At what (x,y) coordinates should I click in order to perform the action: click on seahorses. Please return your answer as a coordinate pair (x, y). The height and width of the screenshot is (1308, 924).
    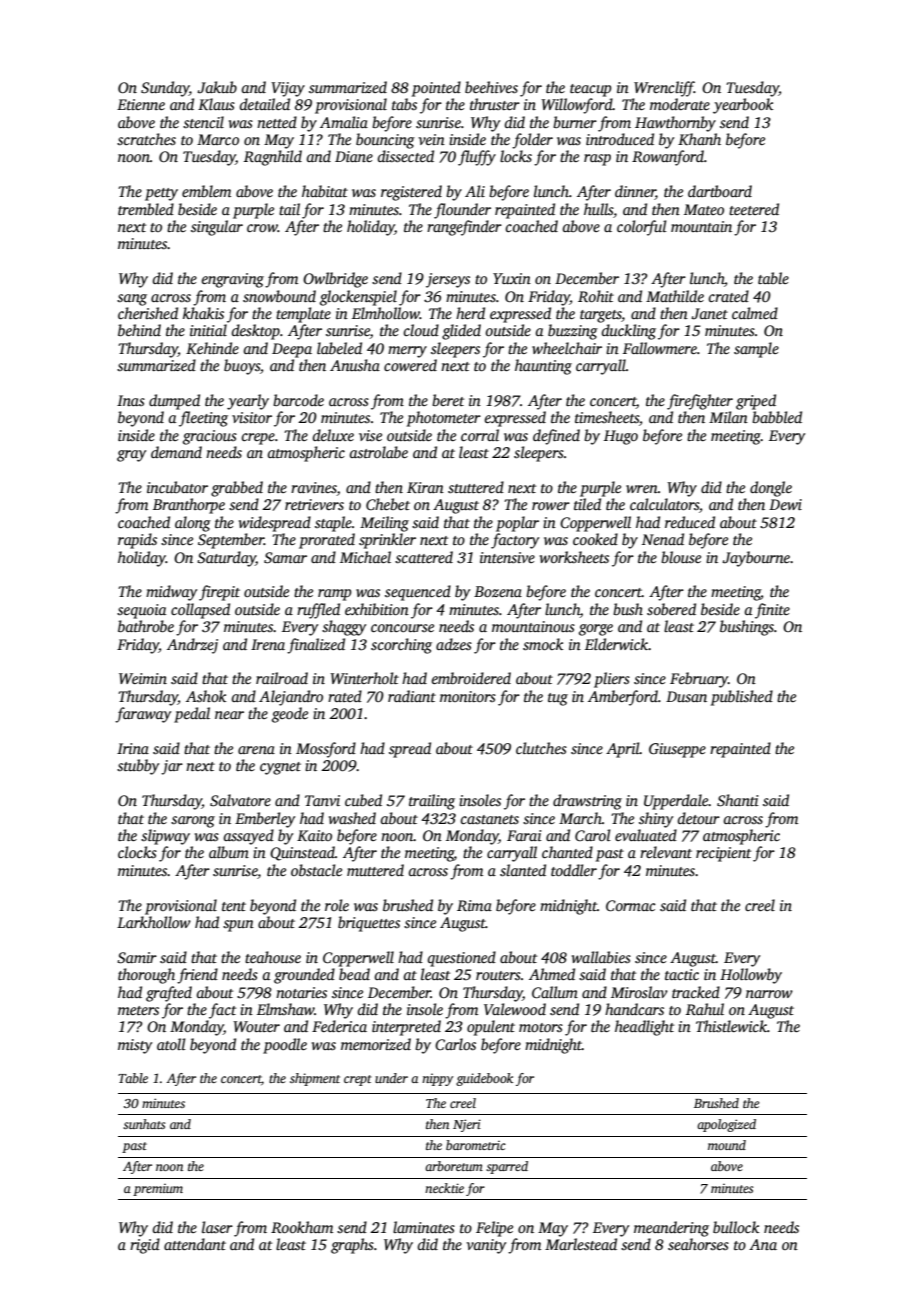
    Looking at the image, I should click on (698, 1244).
